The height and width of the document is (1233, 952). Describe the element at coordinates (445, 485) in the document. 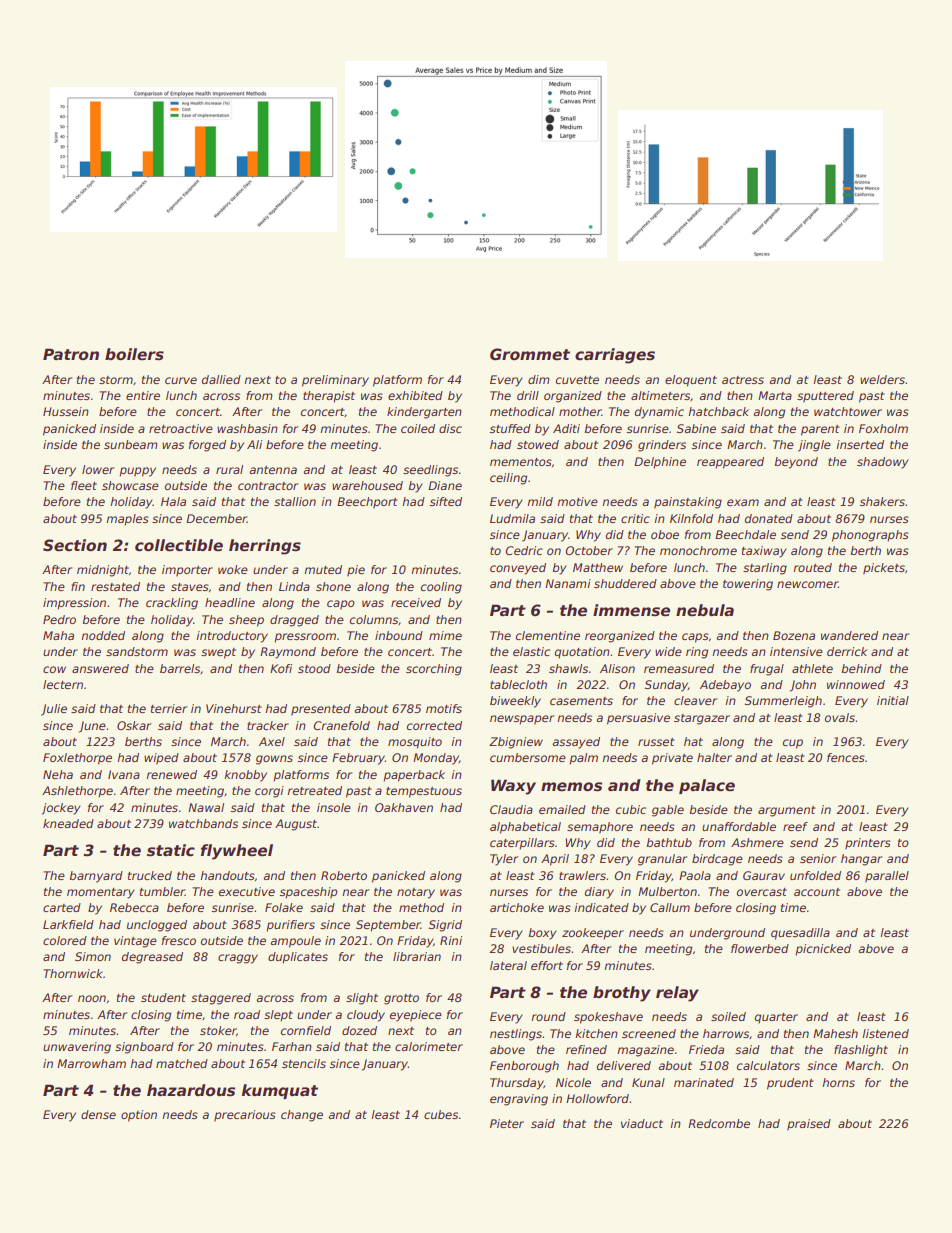

I see `Diane` at that location.
